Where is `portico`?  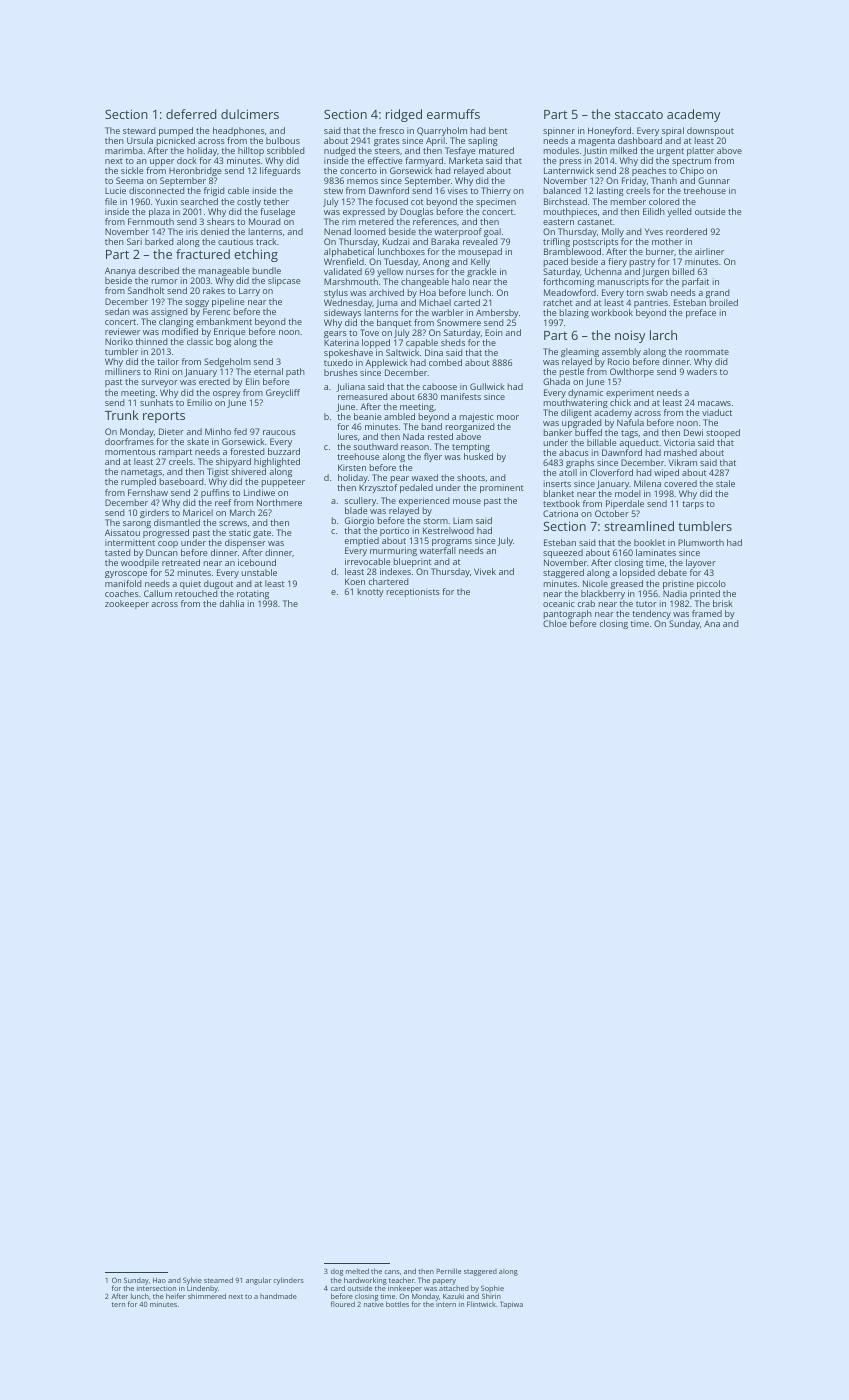
portico is located at coordinates (394, 531).
